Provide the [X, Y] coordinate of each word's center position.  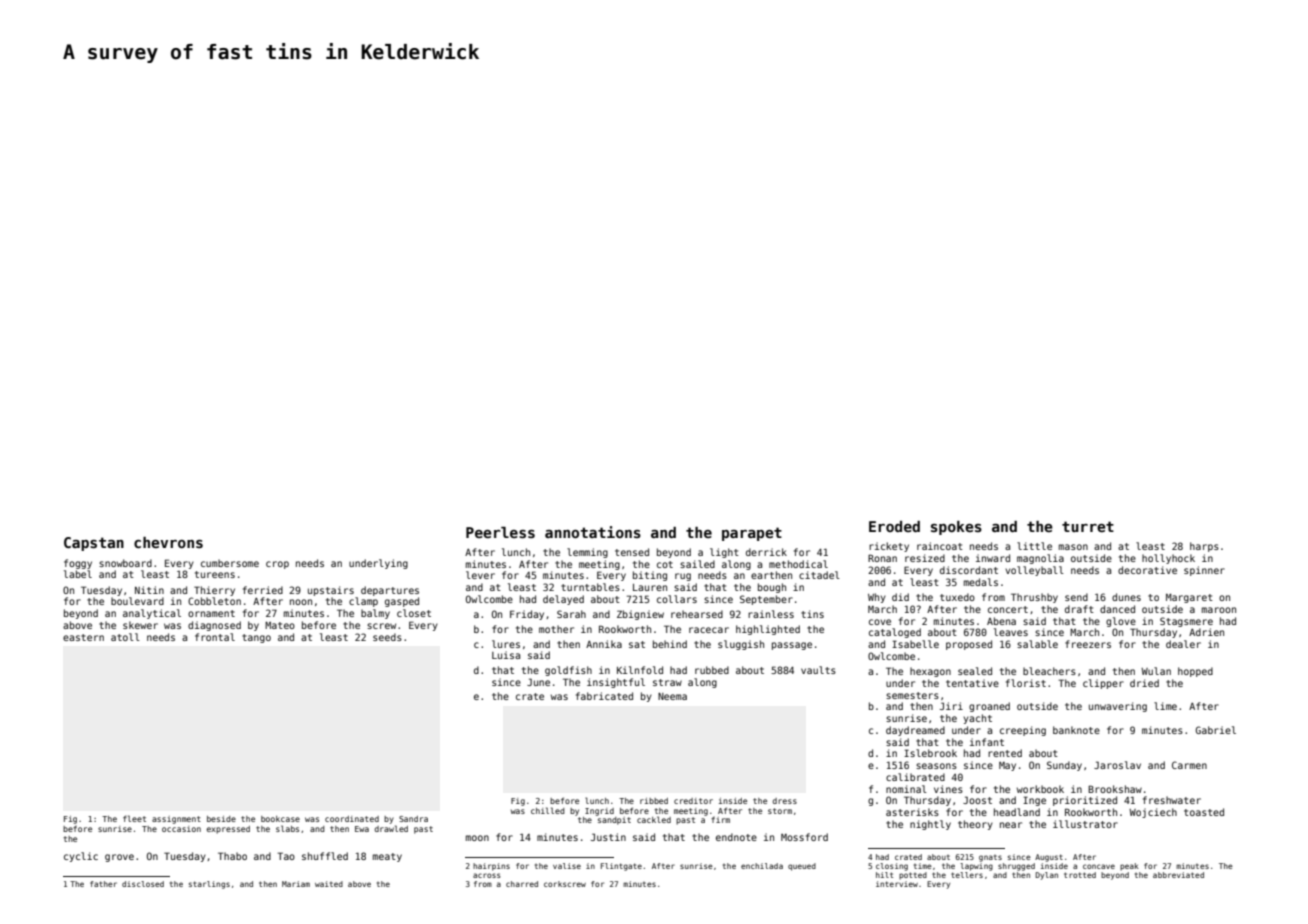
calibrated [915, 777]
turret [1088, 526]
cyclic [81, 857]
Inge [1034, 801]
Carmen [1189, 765]
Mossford [804, 837]
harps [1204, 547]
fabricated [604, 696]
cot [665, 564]
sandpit [614, 821]
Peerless [500, 532]
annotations [593, 532]
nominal [906, 789]
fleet [134, 818]
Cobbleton [214, 601]
